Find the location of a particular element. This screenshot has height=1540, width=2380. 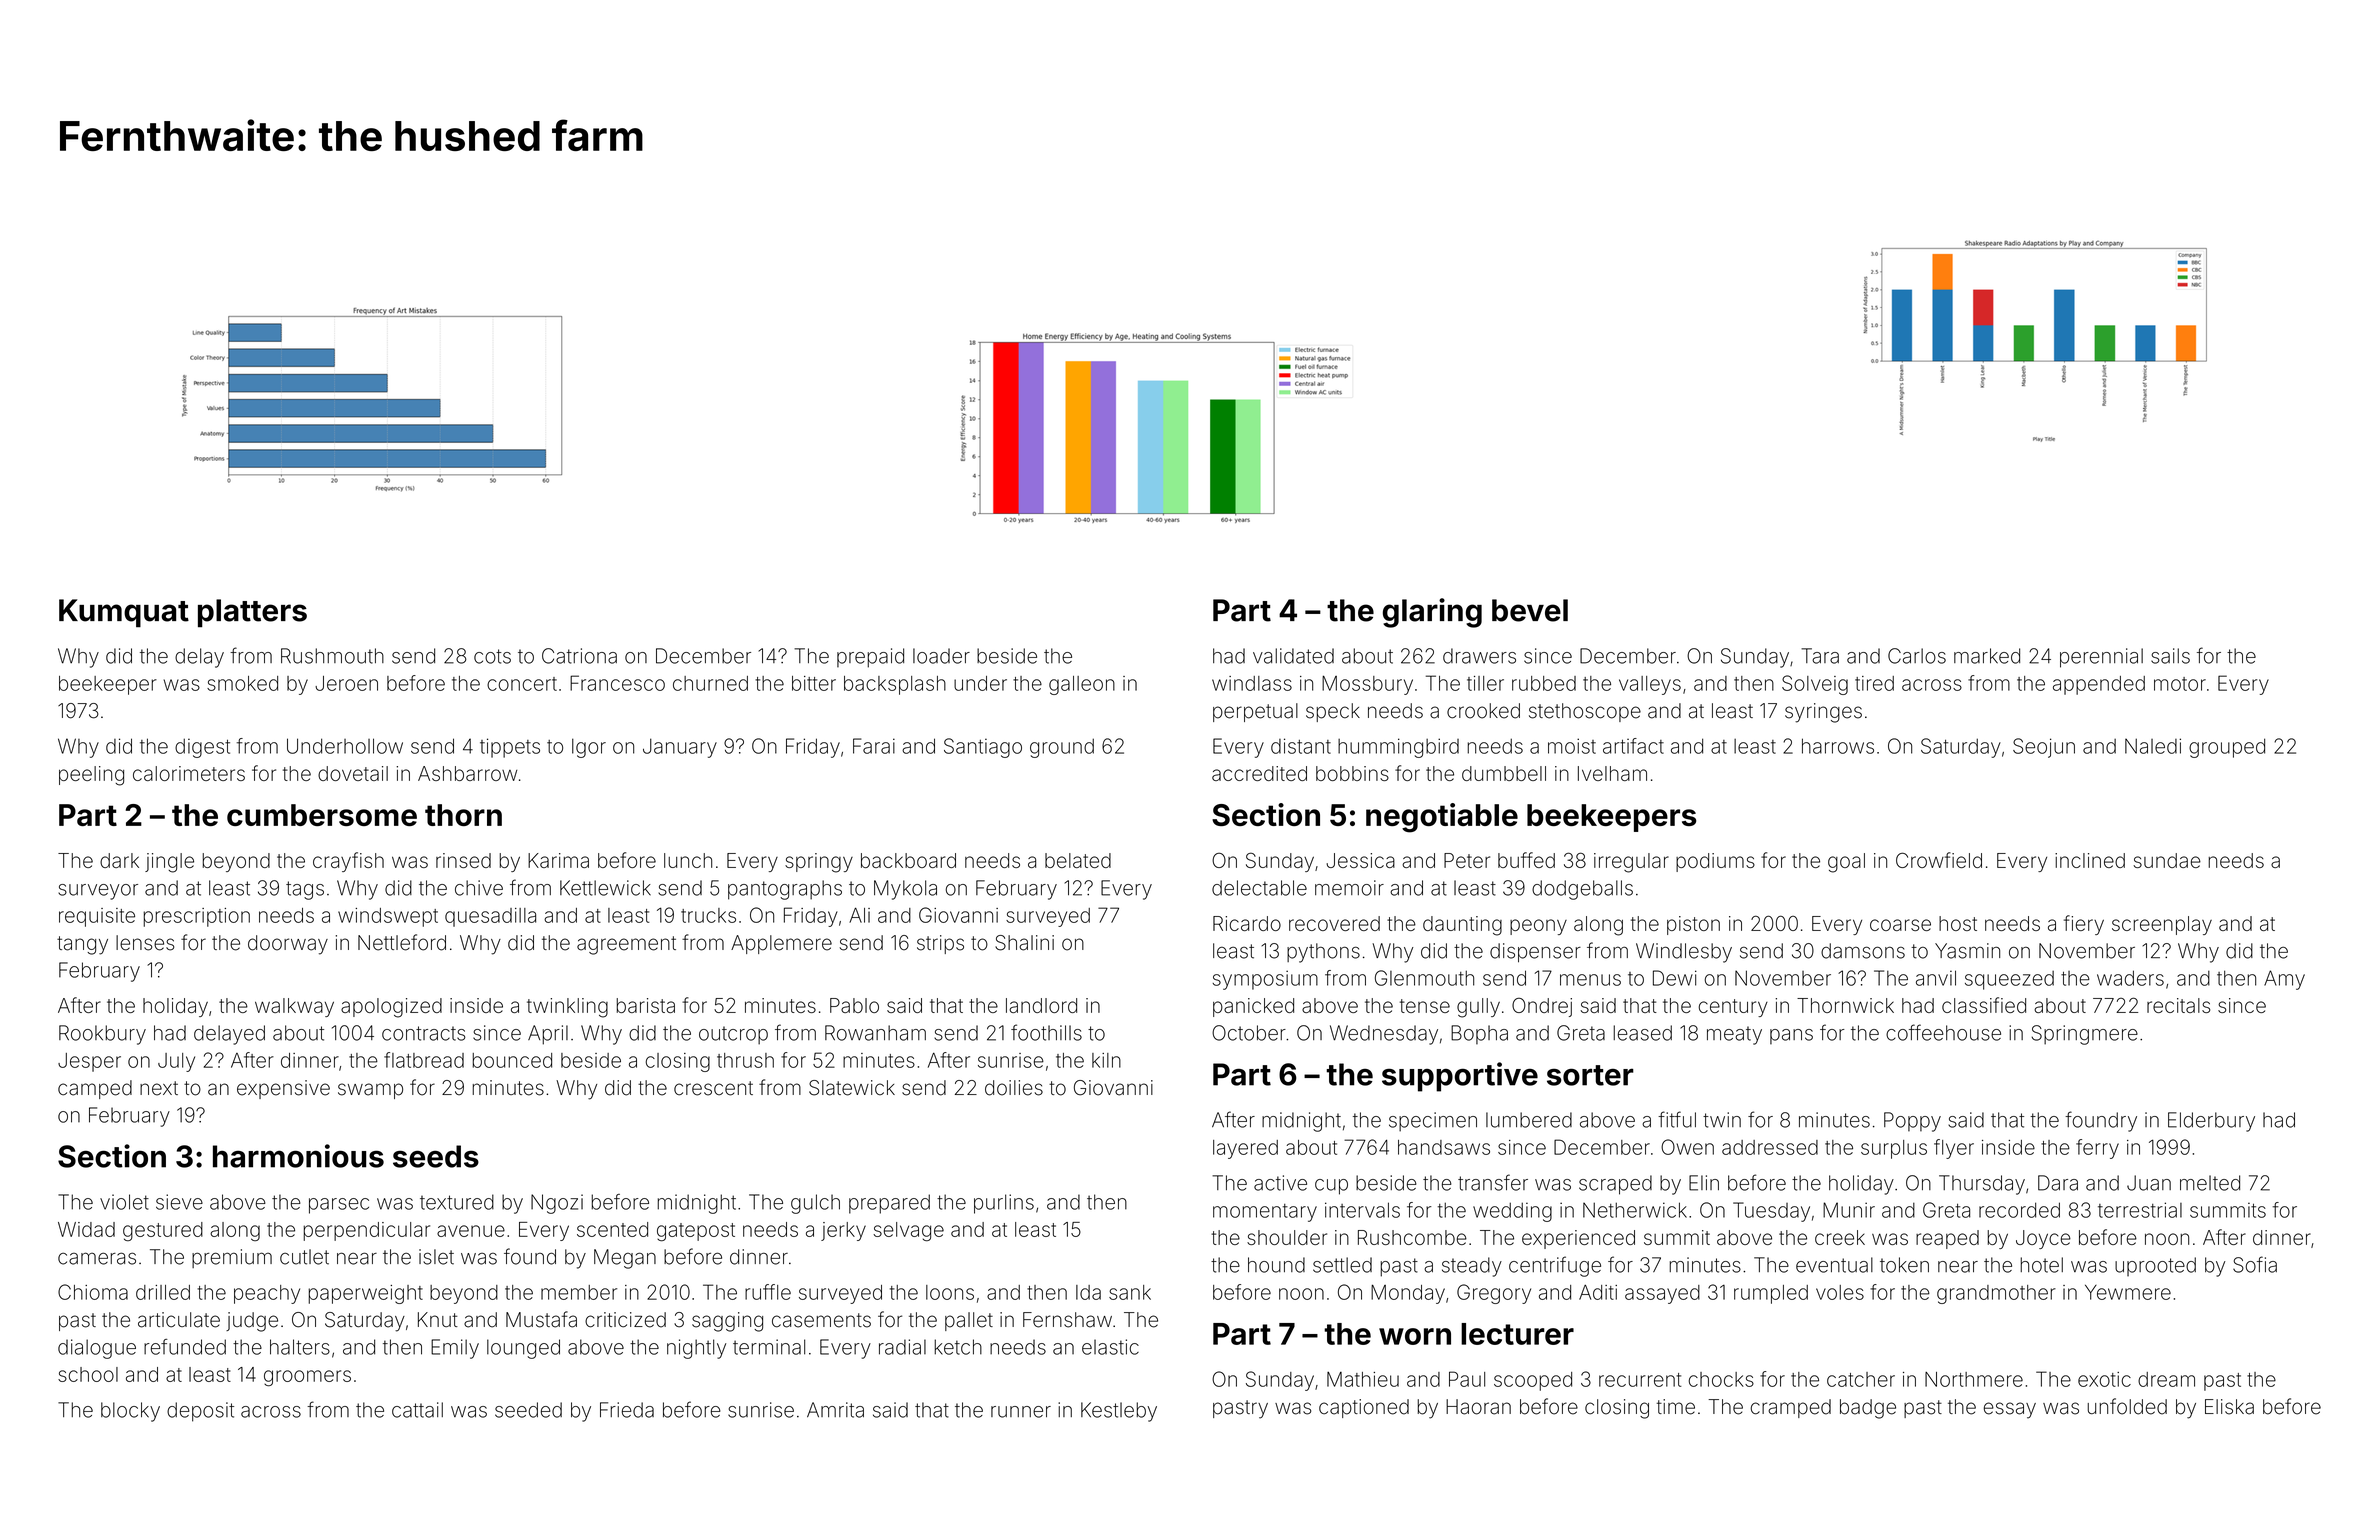

dark is located at coordinates (119, 860).
